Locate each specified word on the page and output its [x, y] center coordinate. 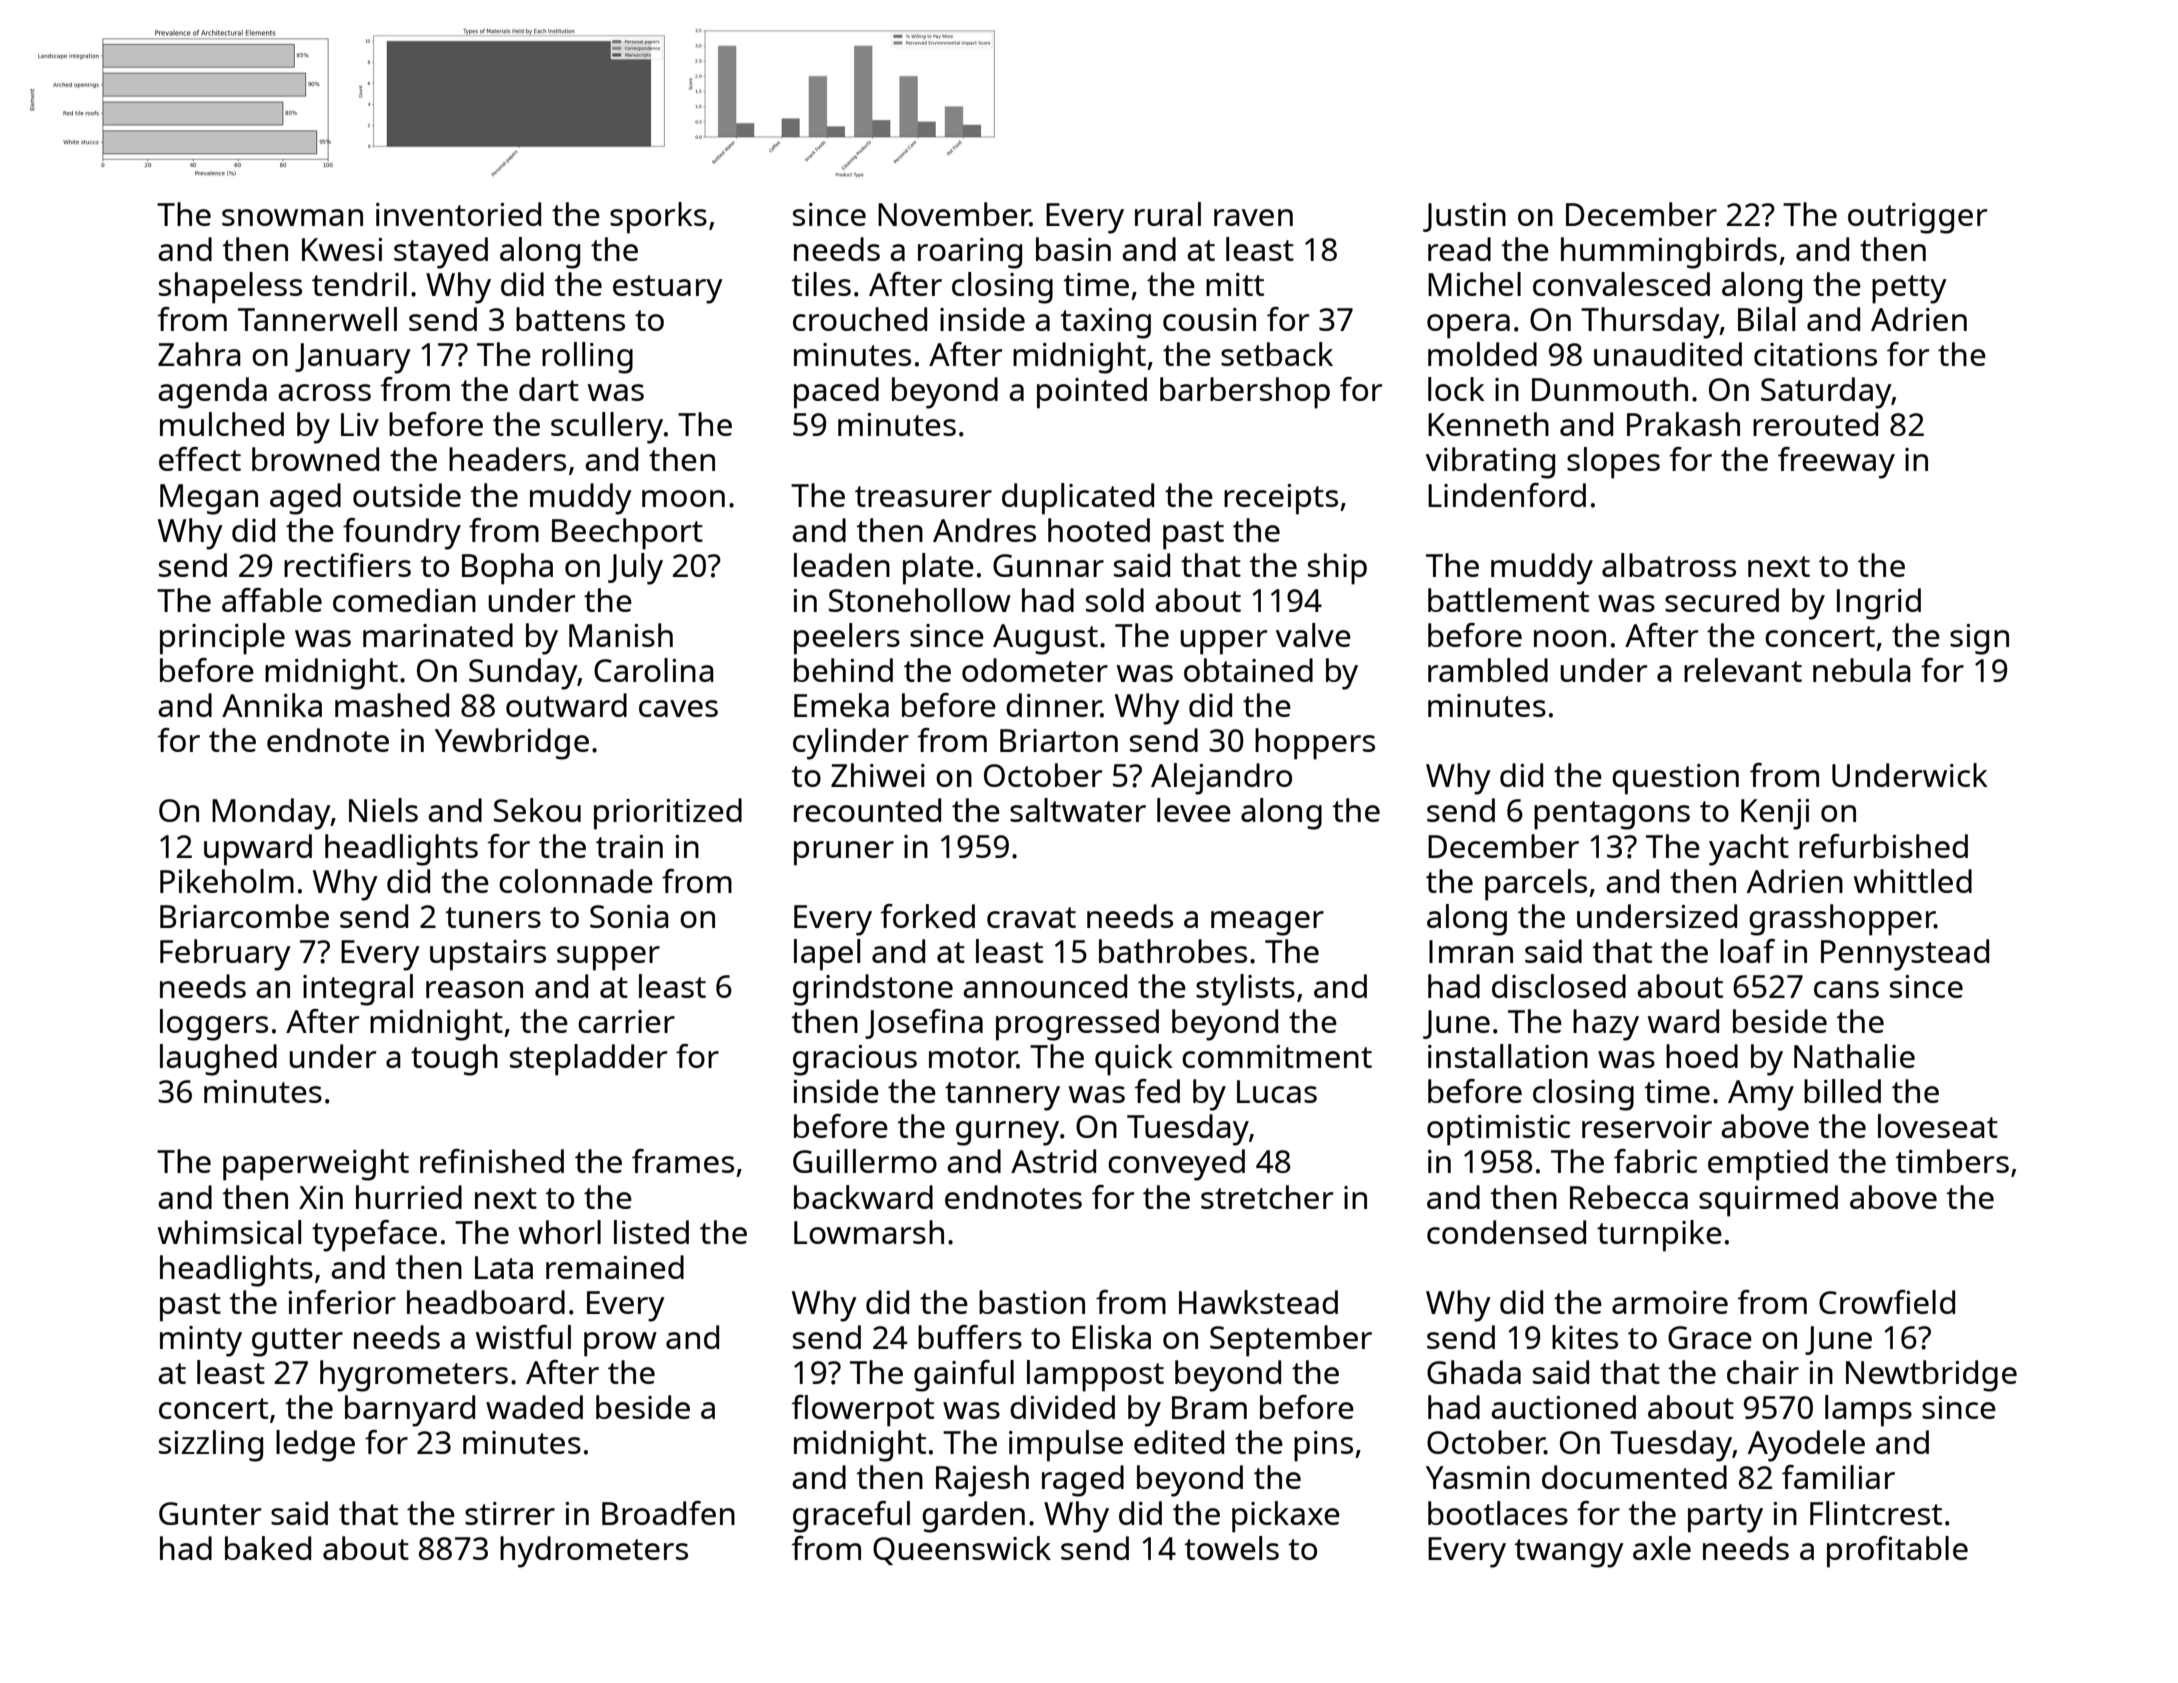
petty [1909, 289]
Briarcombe [244, 916]
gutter [297, 1342]
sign [1979, 639]
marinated [438, 635]
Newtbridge [1931, 1376]
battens [570, 319]
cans [1846, 989]
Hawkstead [1258, 1302]
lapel [827, 955]
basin [1073, 249]
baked [268, 1548]
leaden [842, 565]
